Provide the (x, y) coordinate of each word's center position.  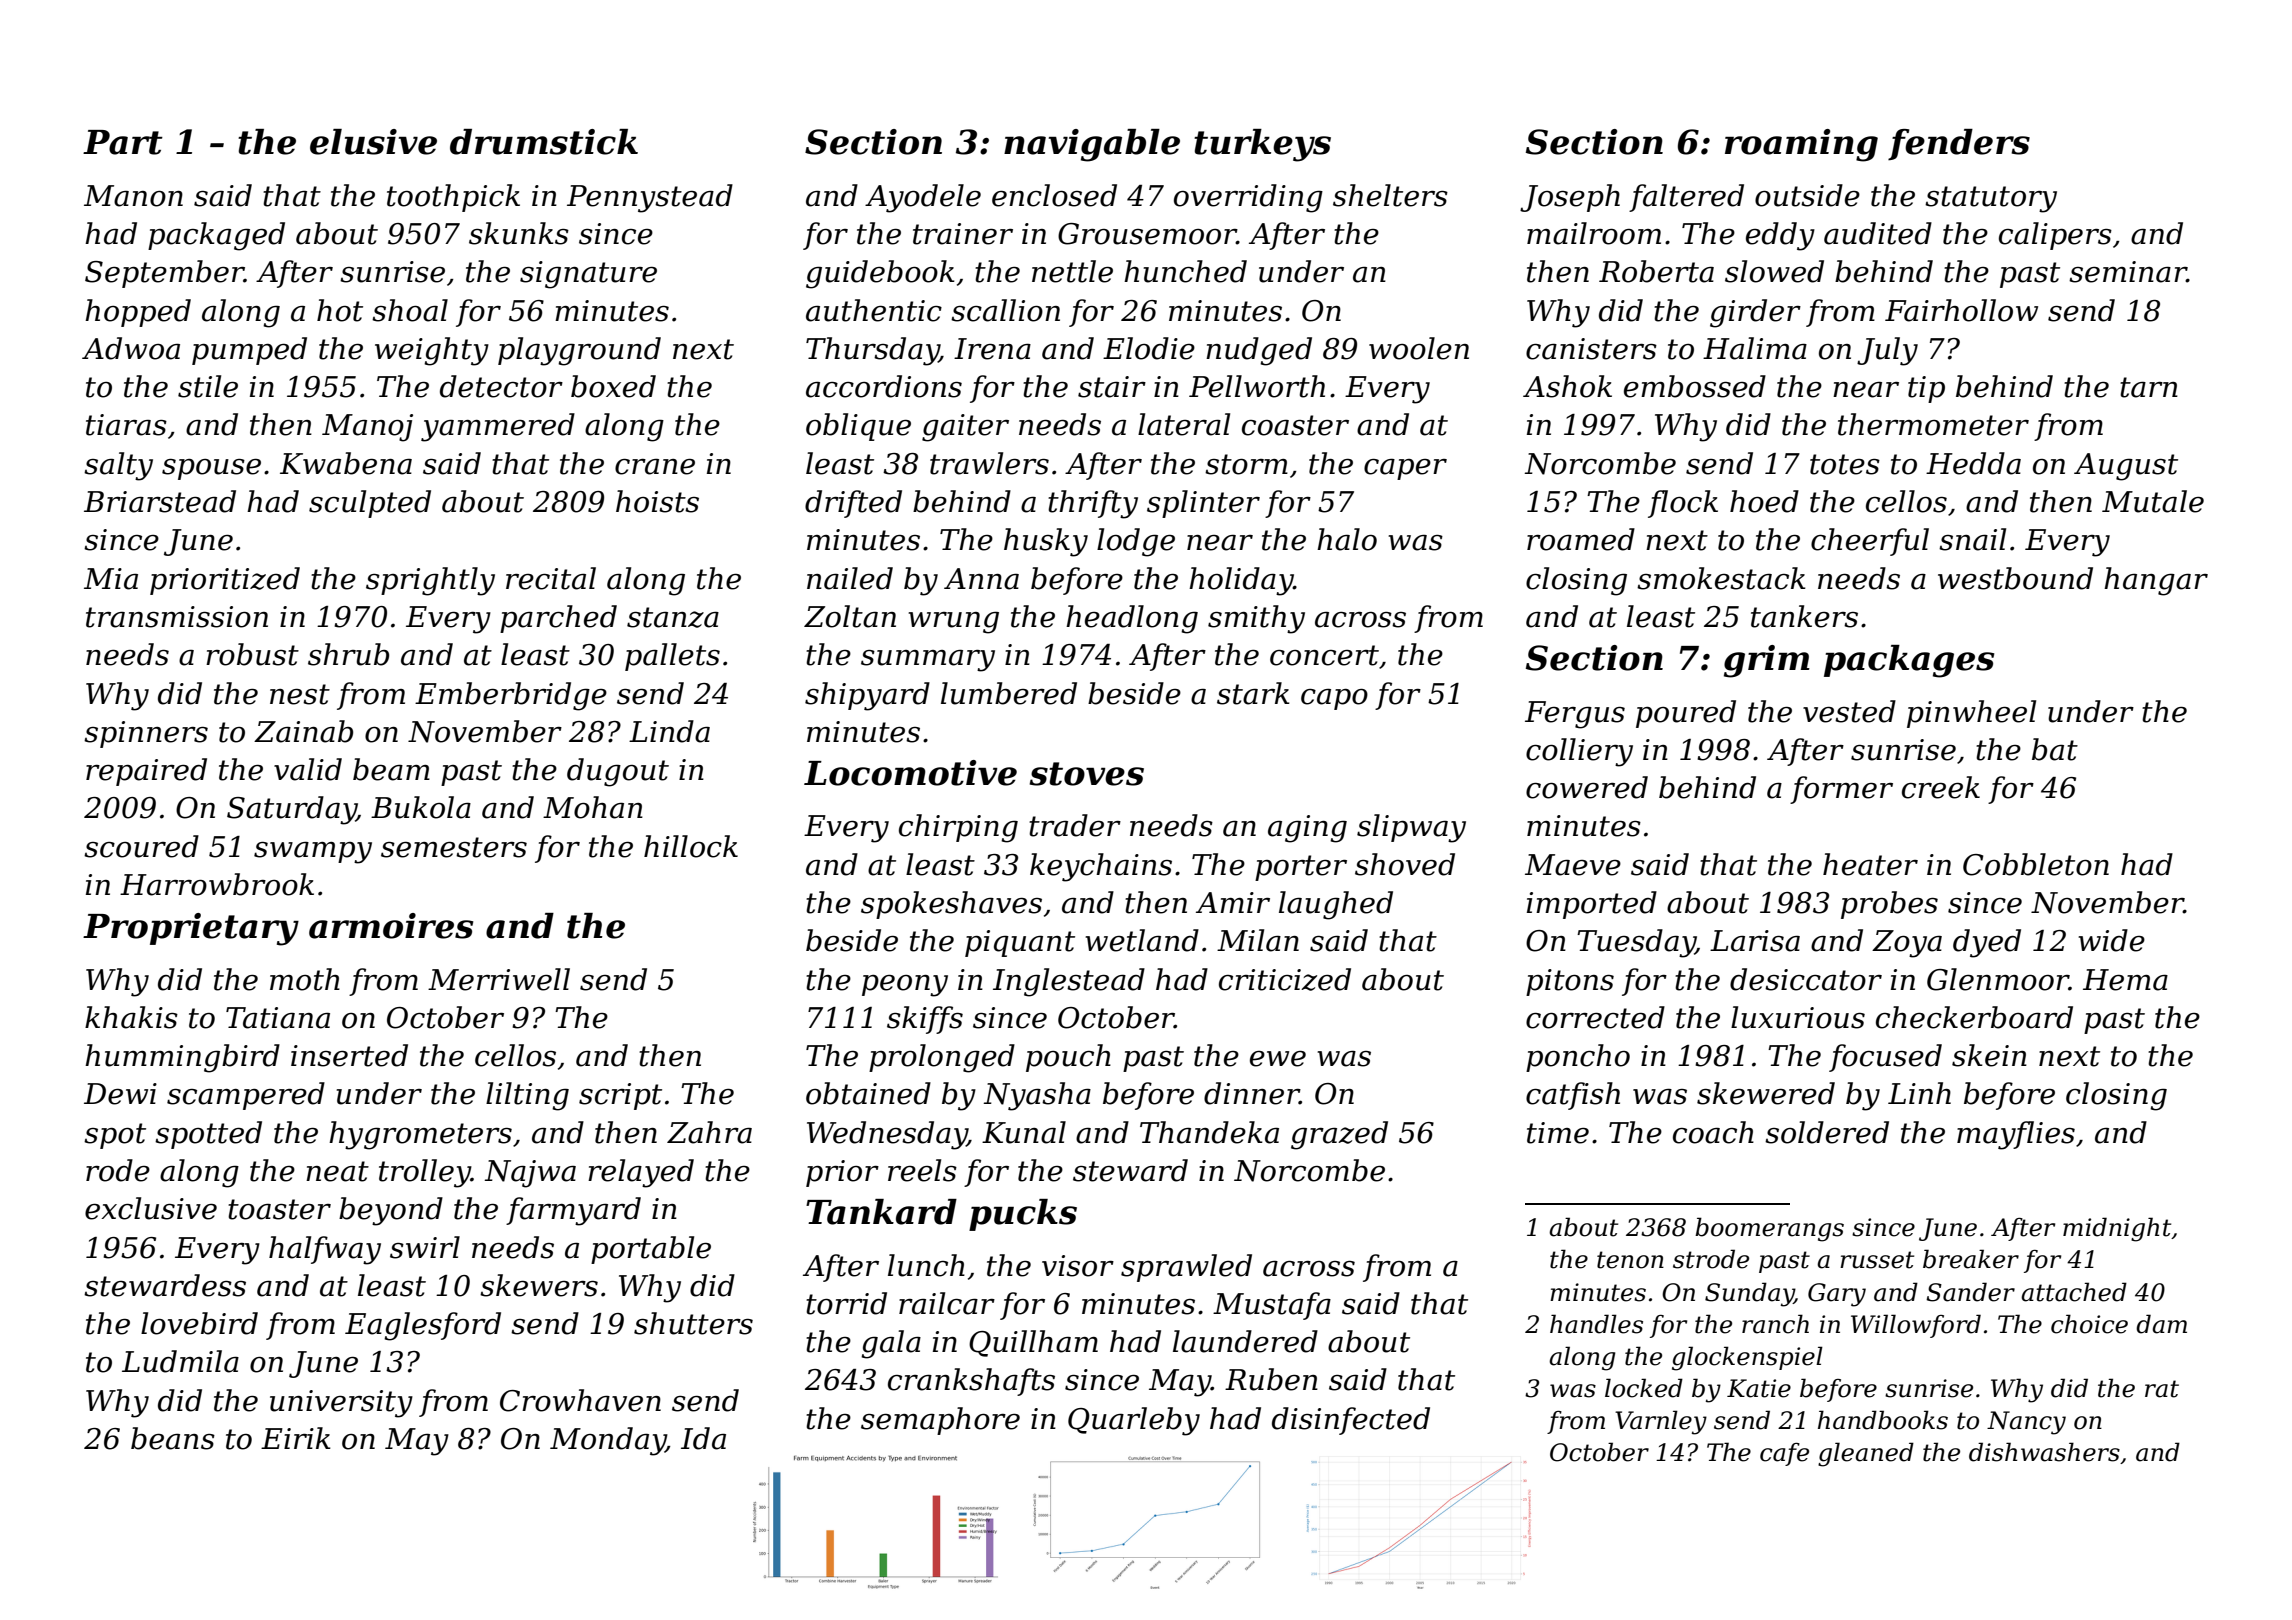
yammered (498, 427)
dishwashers (2044, 1452)
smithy (1256, 619)
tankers (1804, 616)
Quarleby (1134, 1421)
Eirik (296, 1438)
